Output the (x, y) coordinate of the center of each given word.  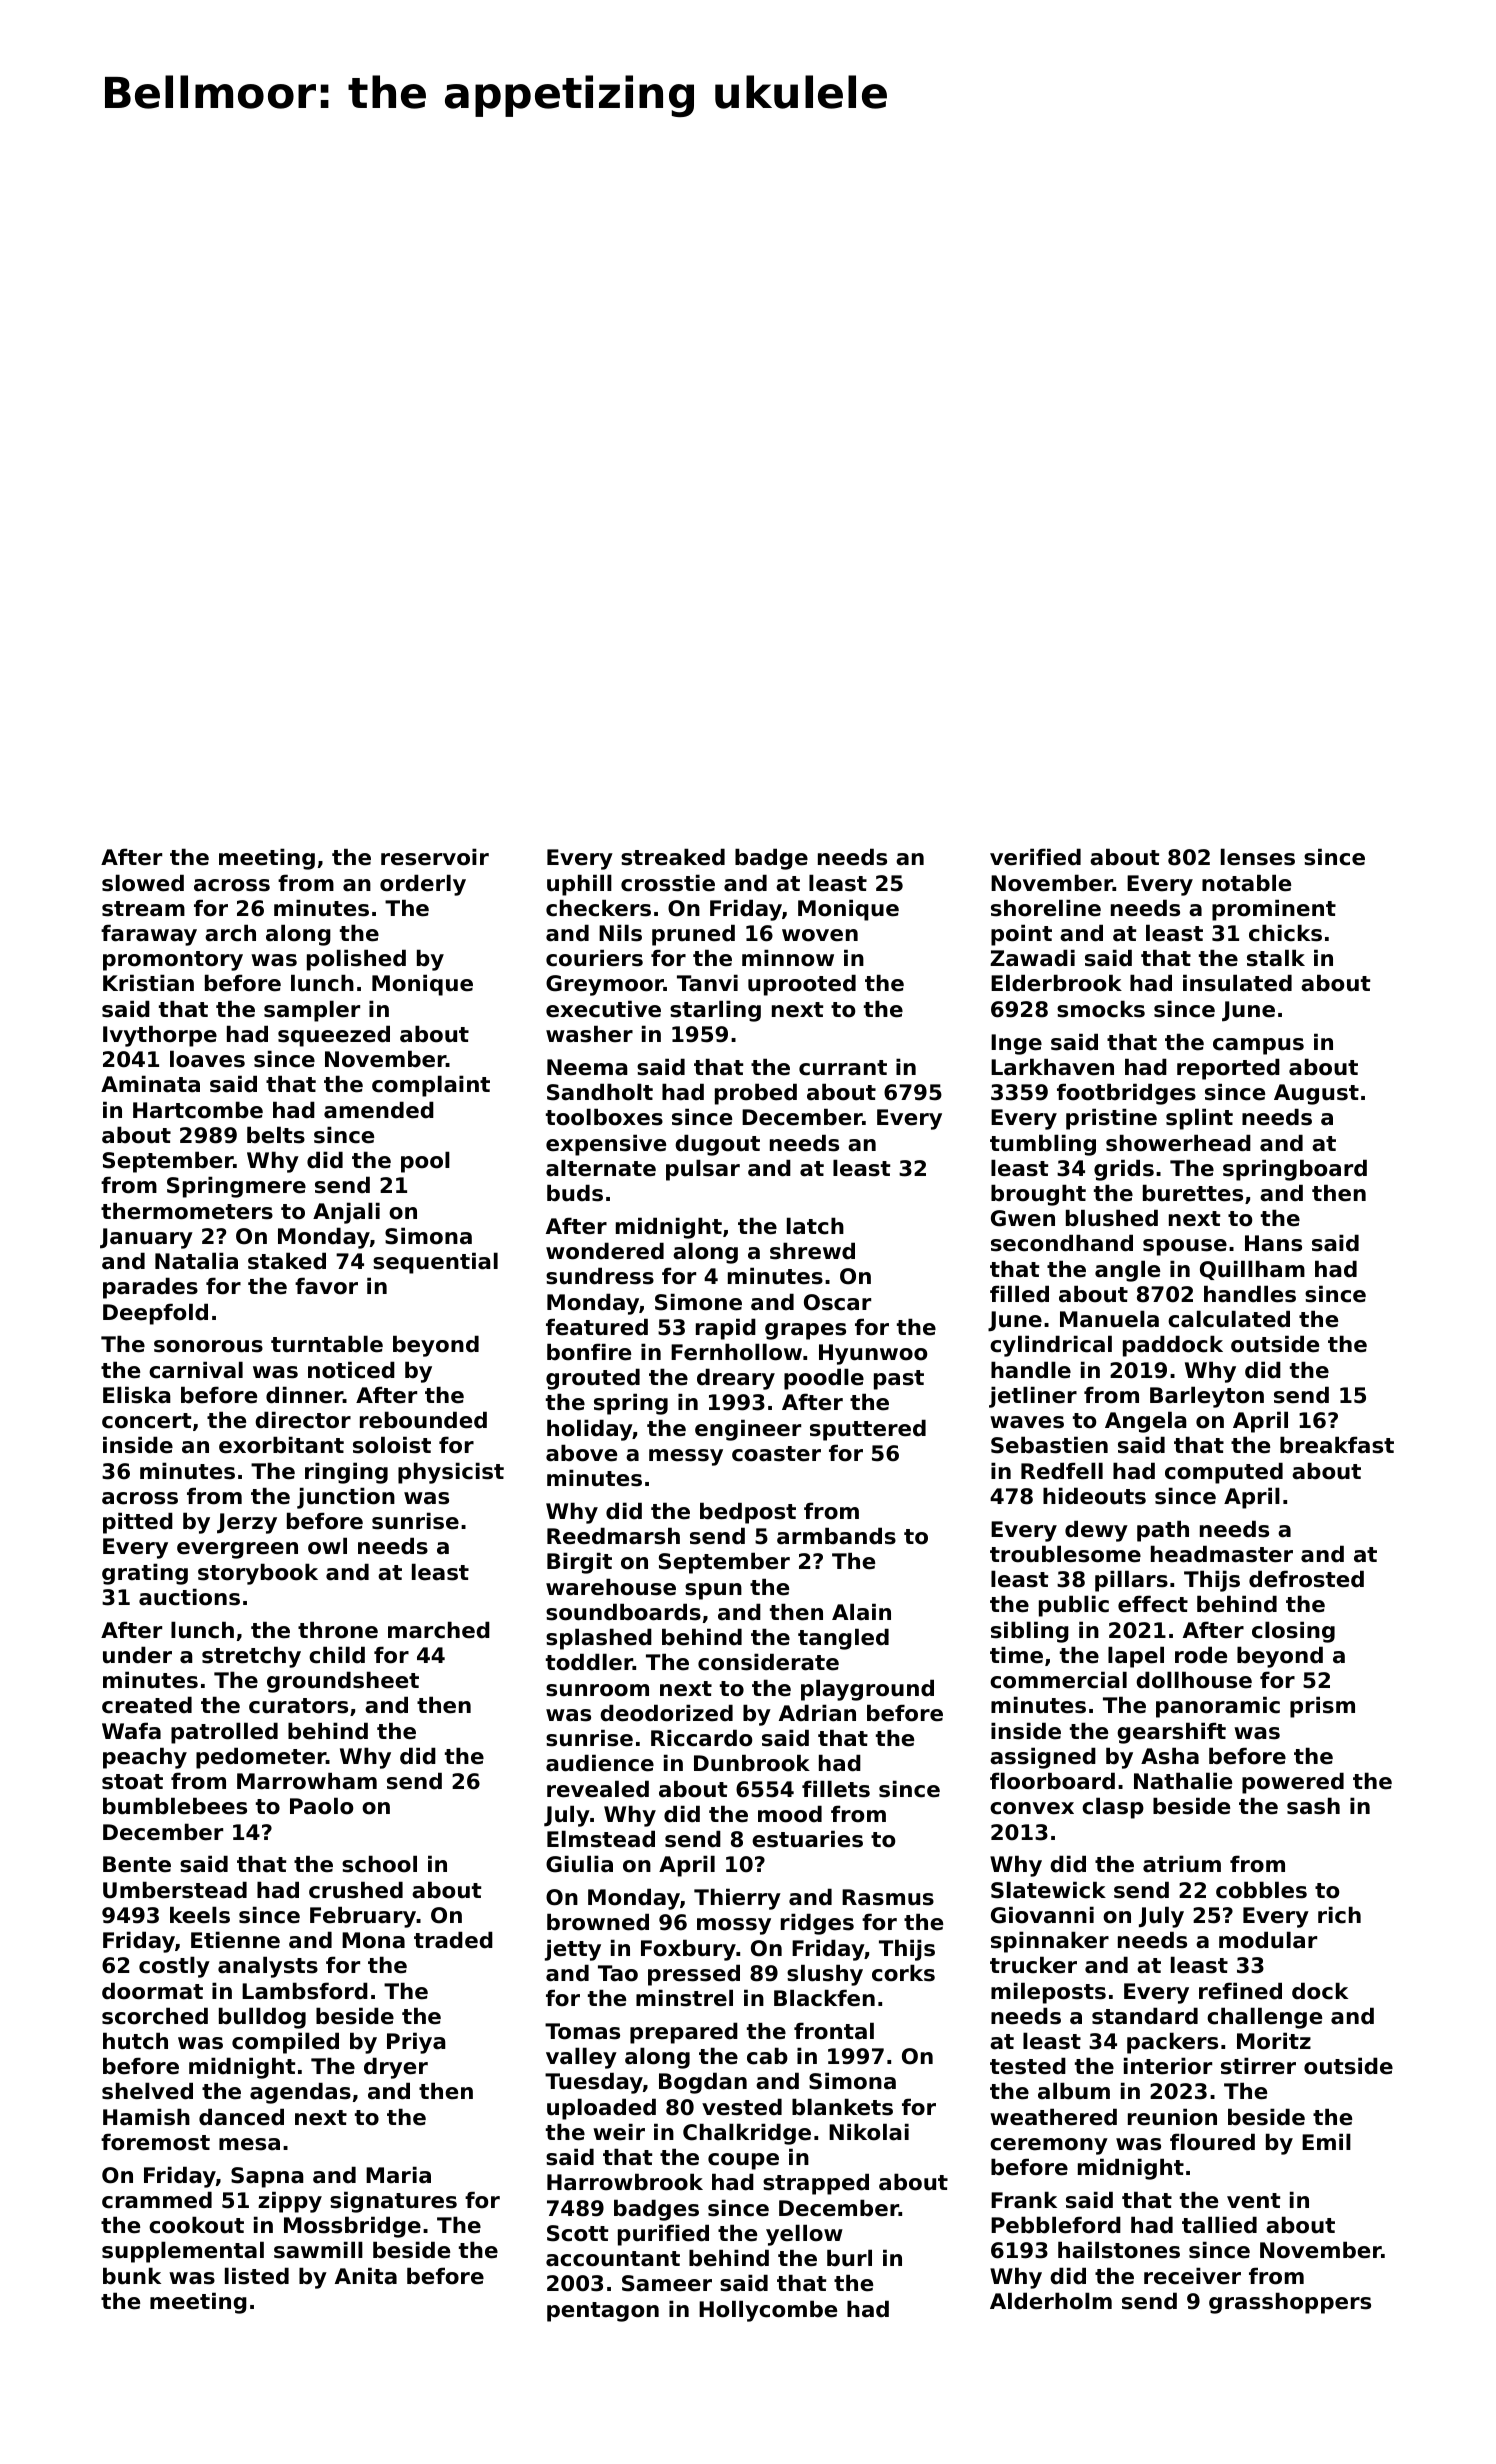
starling (715, 1011)
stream (143, 909)
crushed (356, 1890)
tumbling (1043, 1145)
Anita (366, 2276)
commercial (1058, 1680)
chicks (1285, 933)
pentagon (603, 2312)
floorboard (1052, 1781)
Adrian (817, 1713)
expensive (606, 1145)
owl (327, 1546)
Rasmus (888, 1897)
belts (276, 1135)
